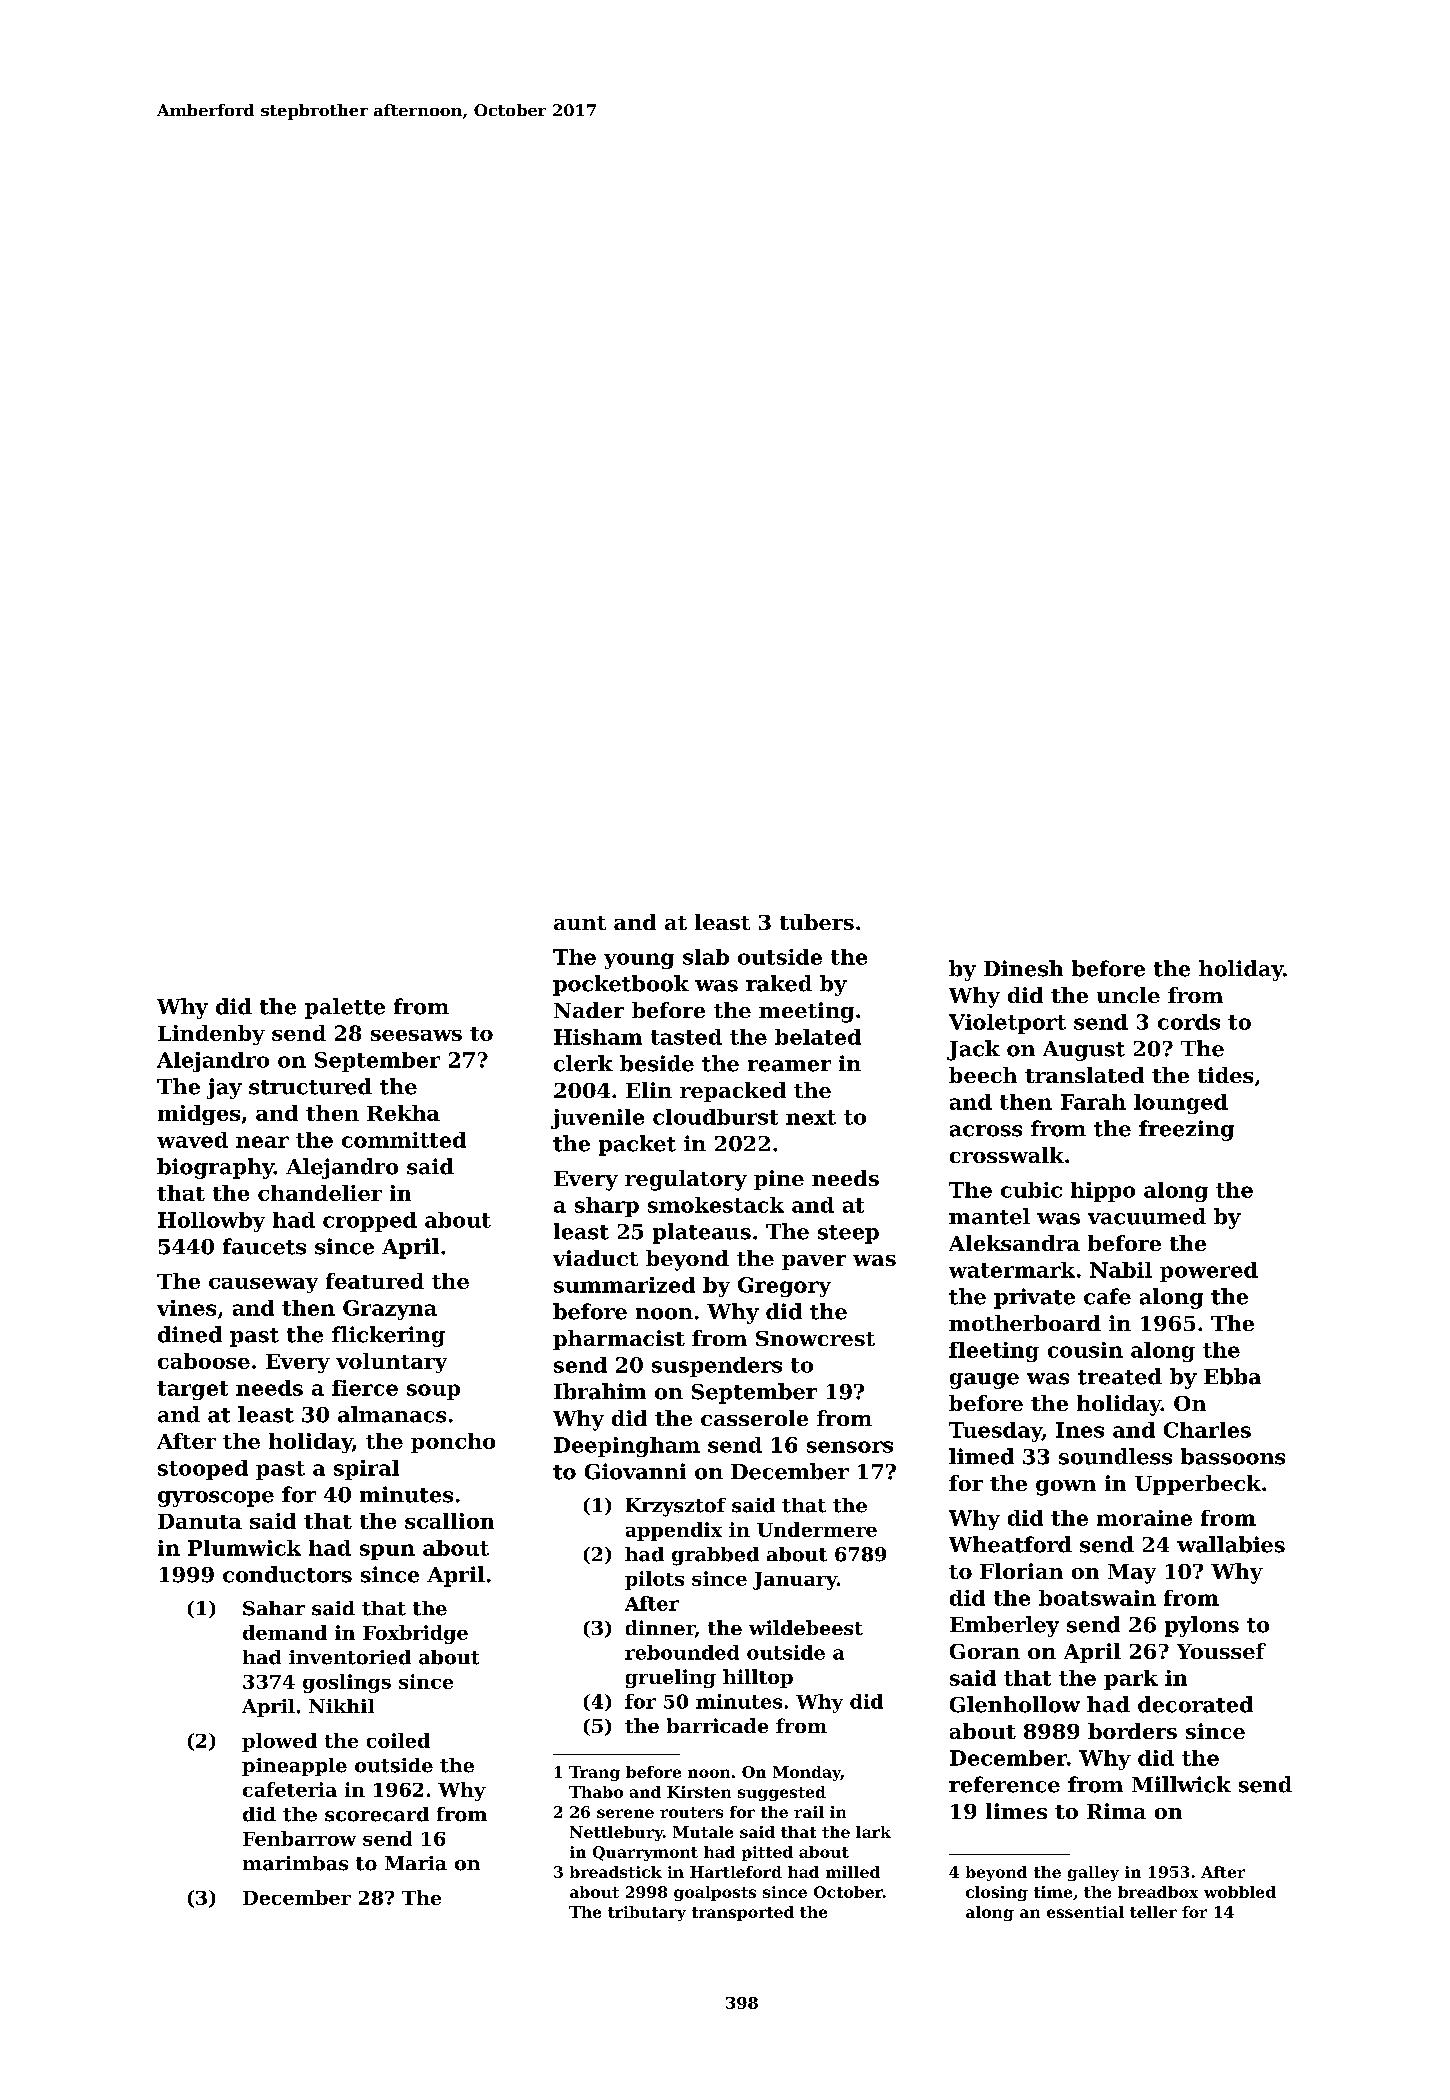  I want to click on pylons, so click(1202, 1626).
